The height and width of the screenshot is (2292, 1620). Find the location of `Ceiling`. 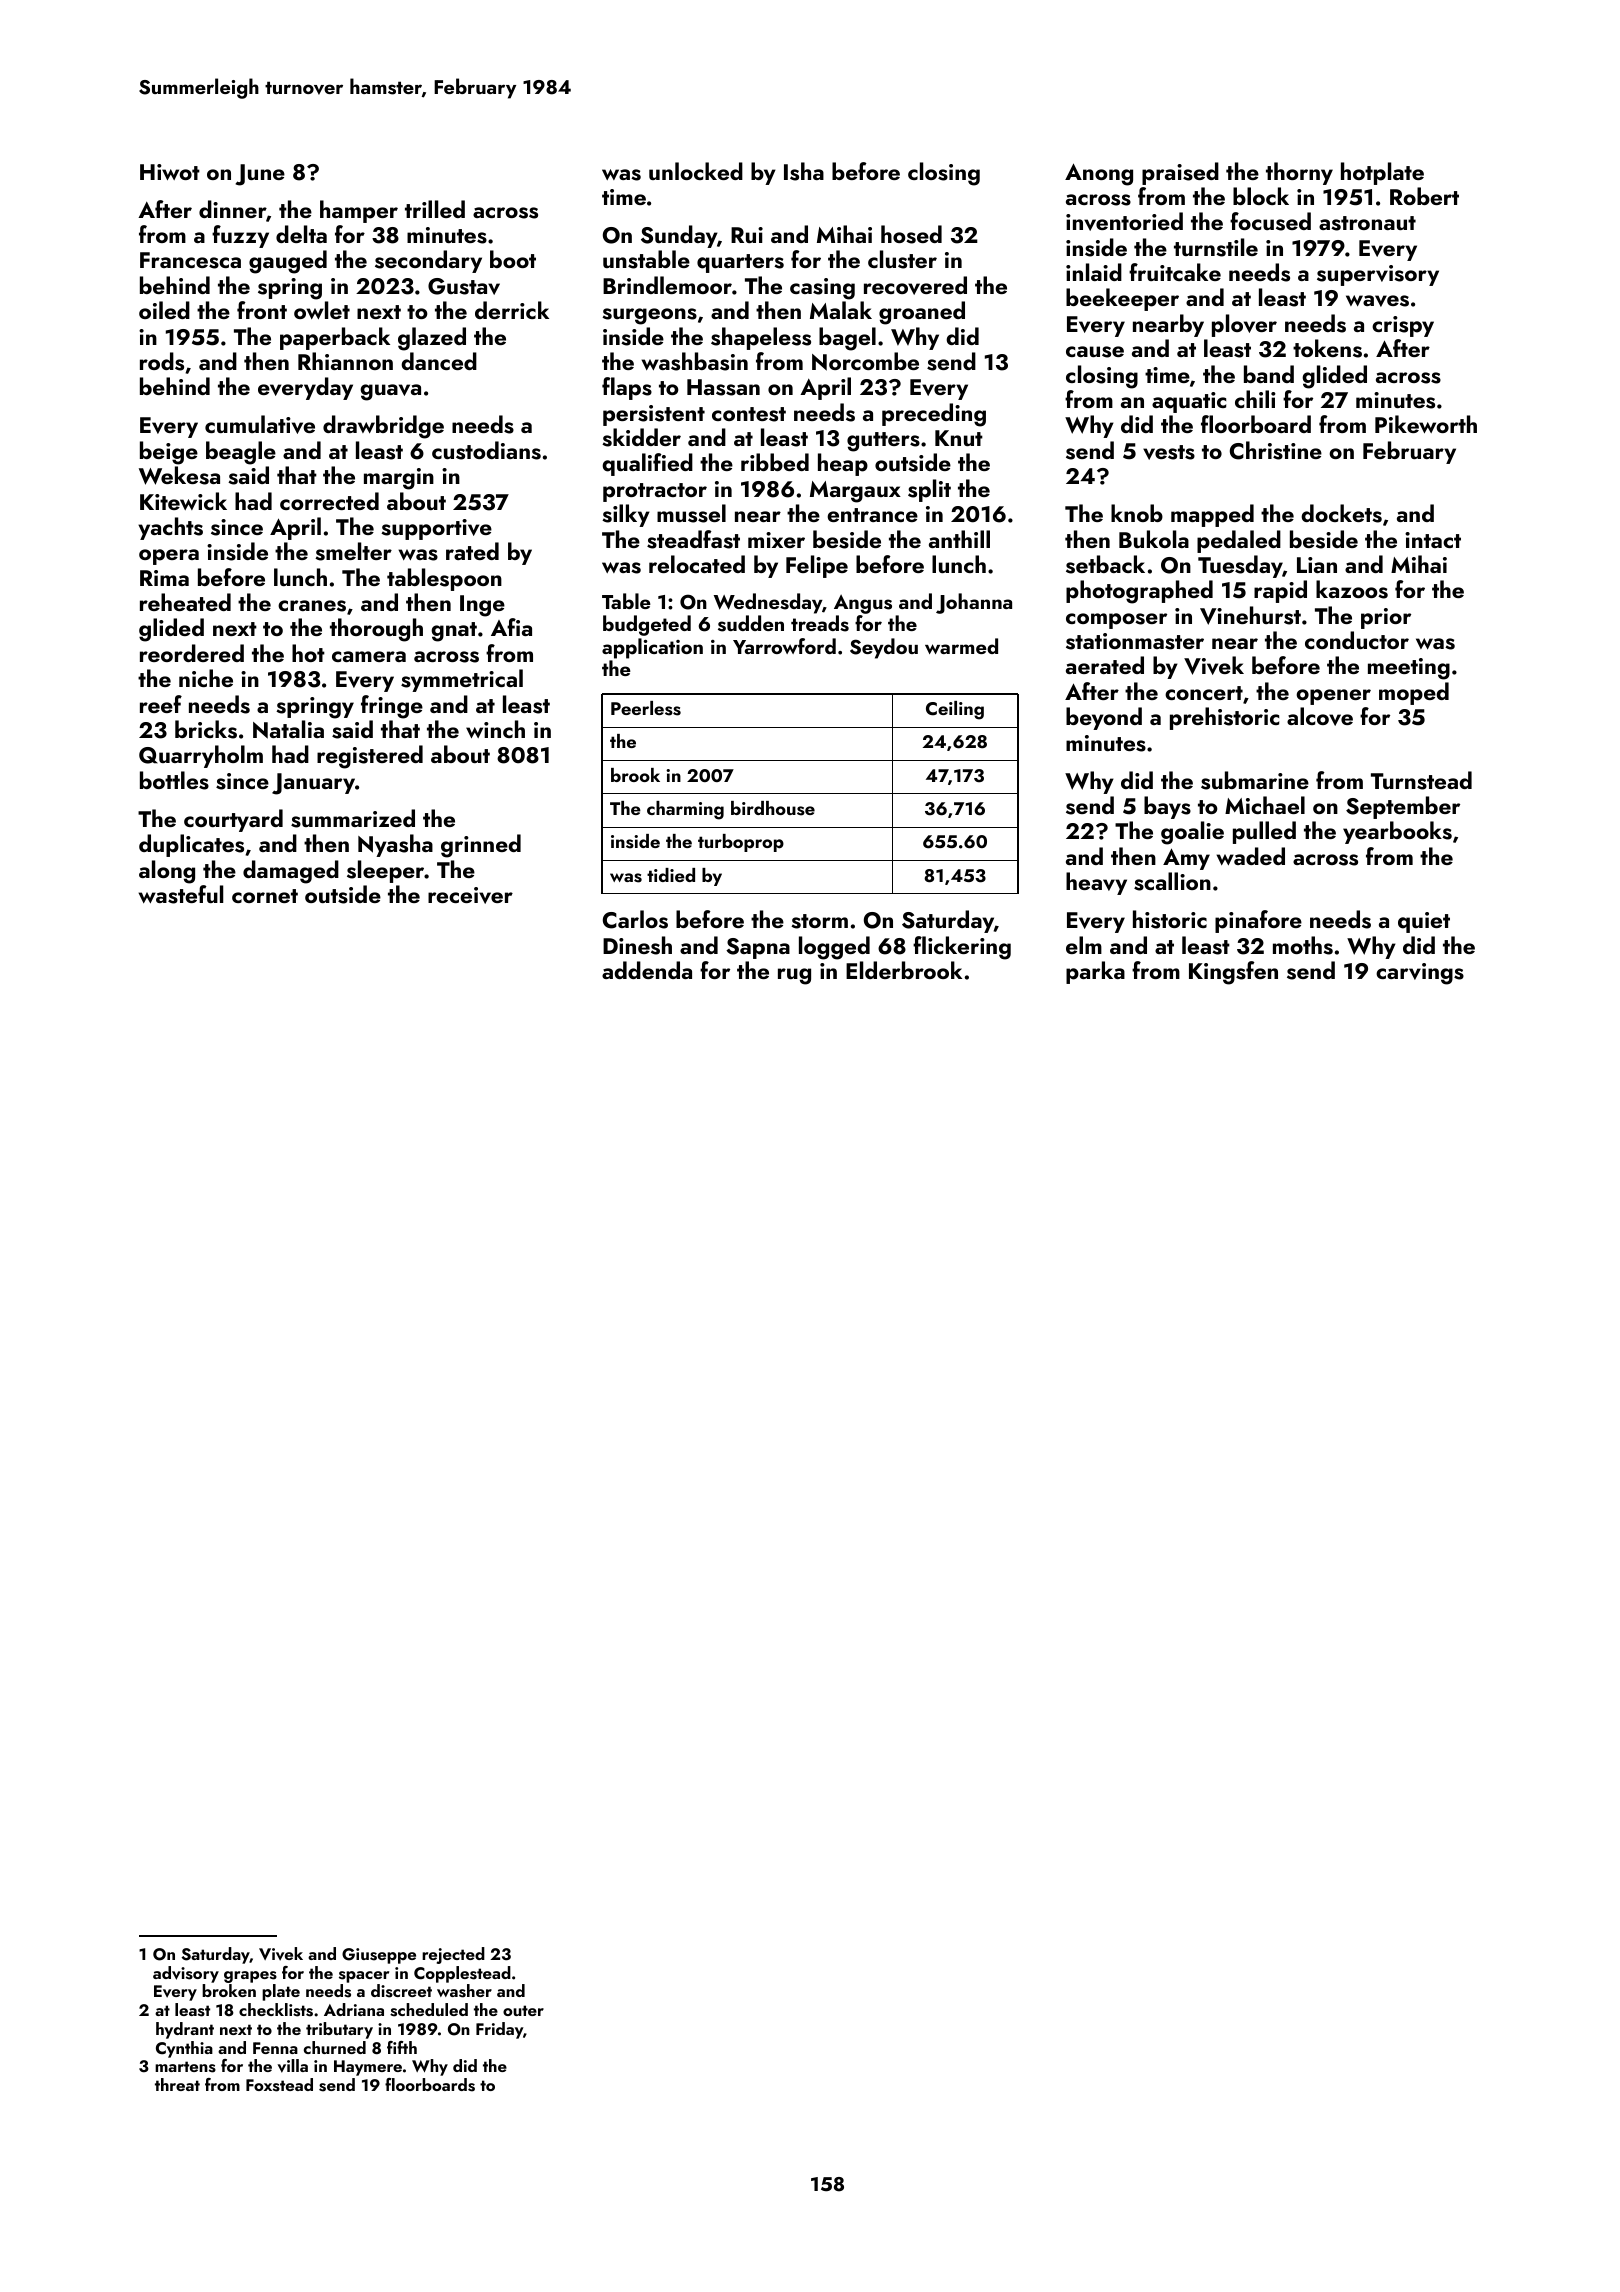

Ceiling is located at coordinates (955, 710).
